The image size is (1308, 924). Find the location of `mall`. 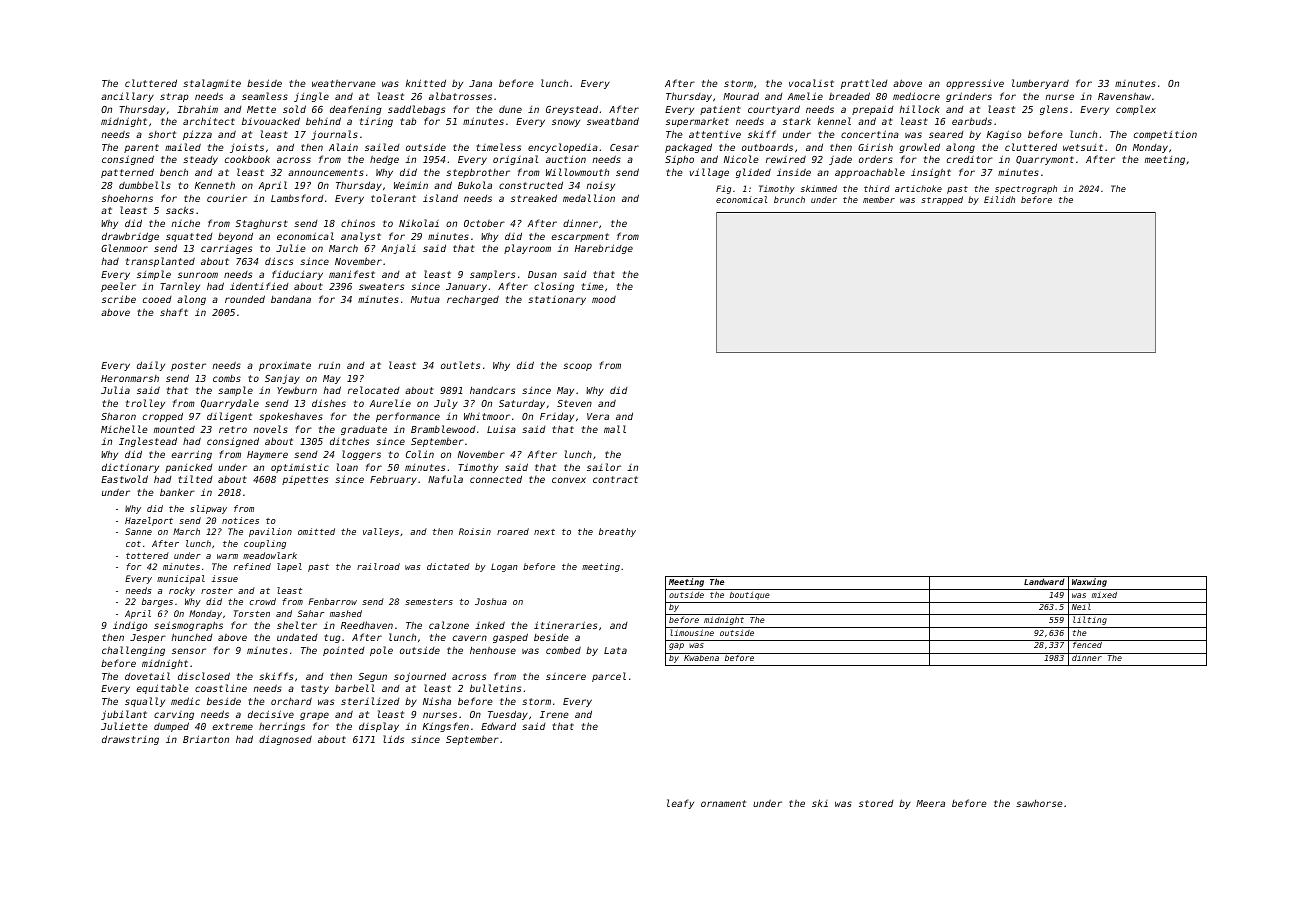

mall is located at coordinates (615, 429).
